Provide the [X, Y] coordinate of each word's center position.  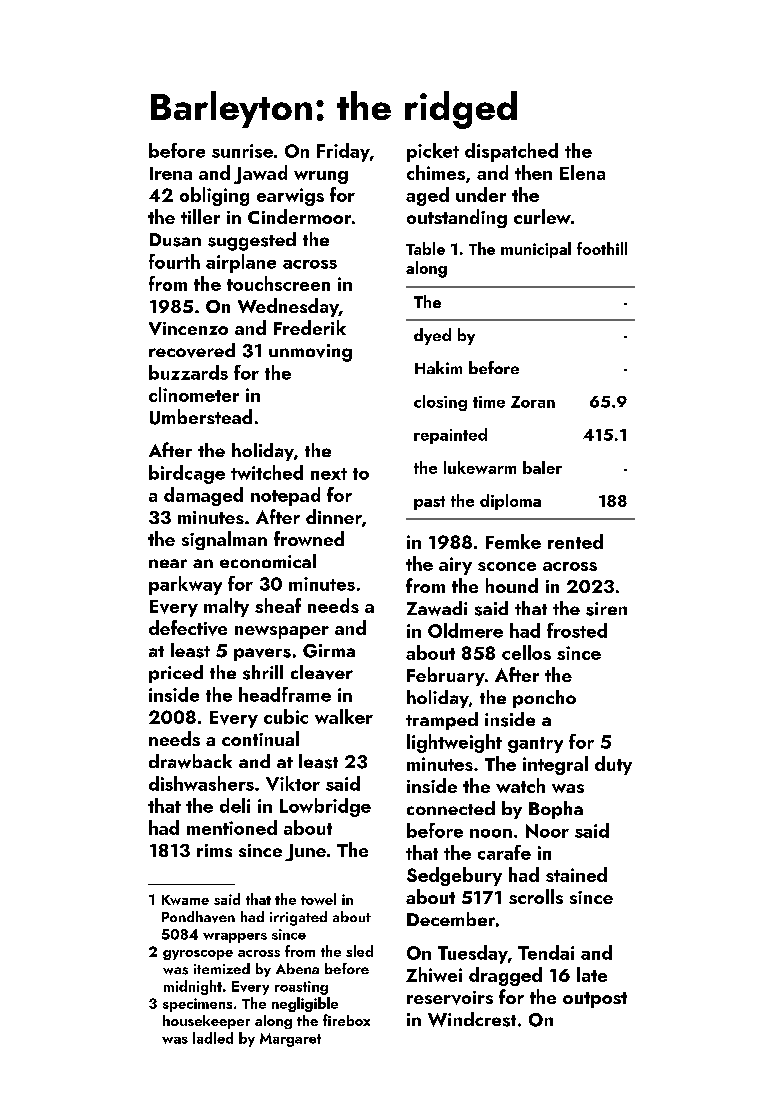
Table [425, 248]
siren [606, 609]
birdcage [187, 474]
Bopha [556, 810]
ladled [213, 1038]
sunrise [242, 151]
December [451, 919]
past [429, 503]
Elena [582, 172]
